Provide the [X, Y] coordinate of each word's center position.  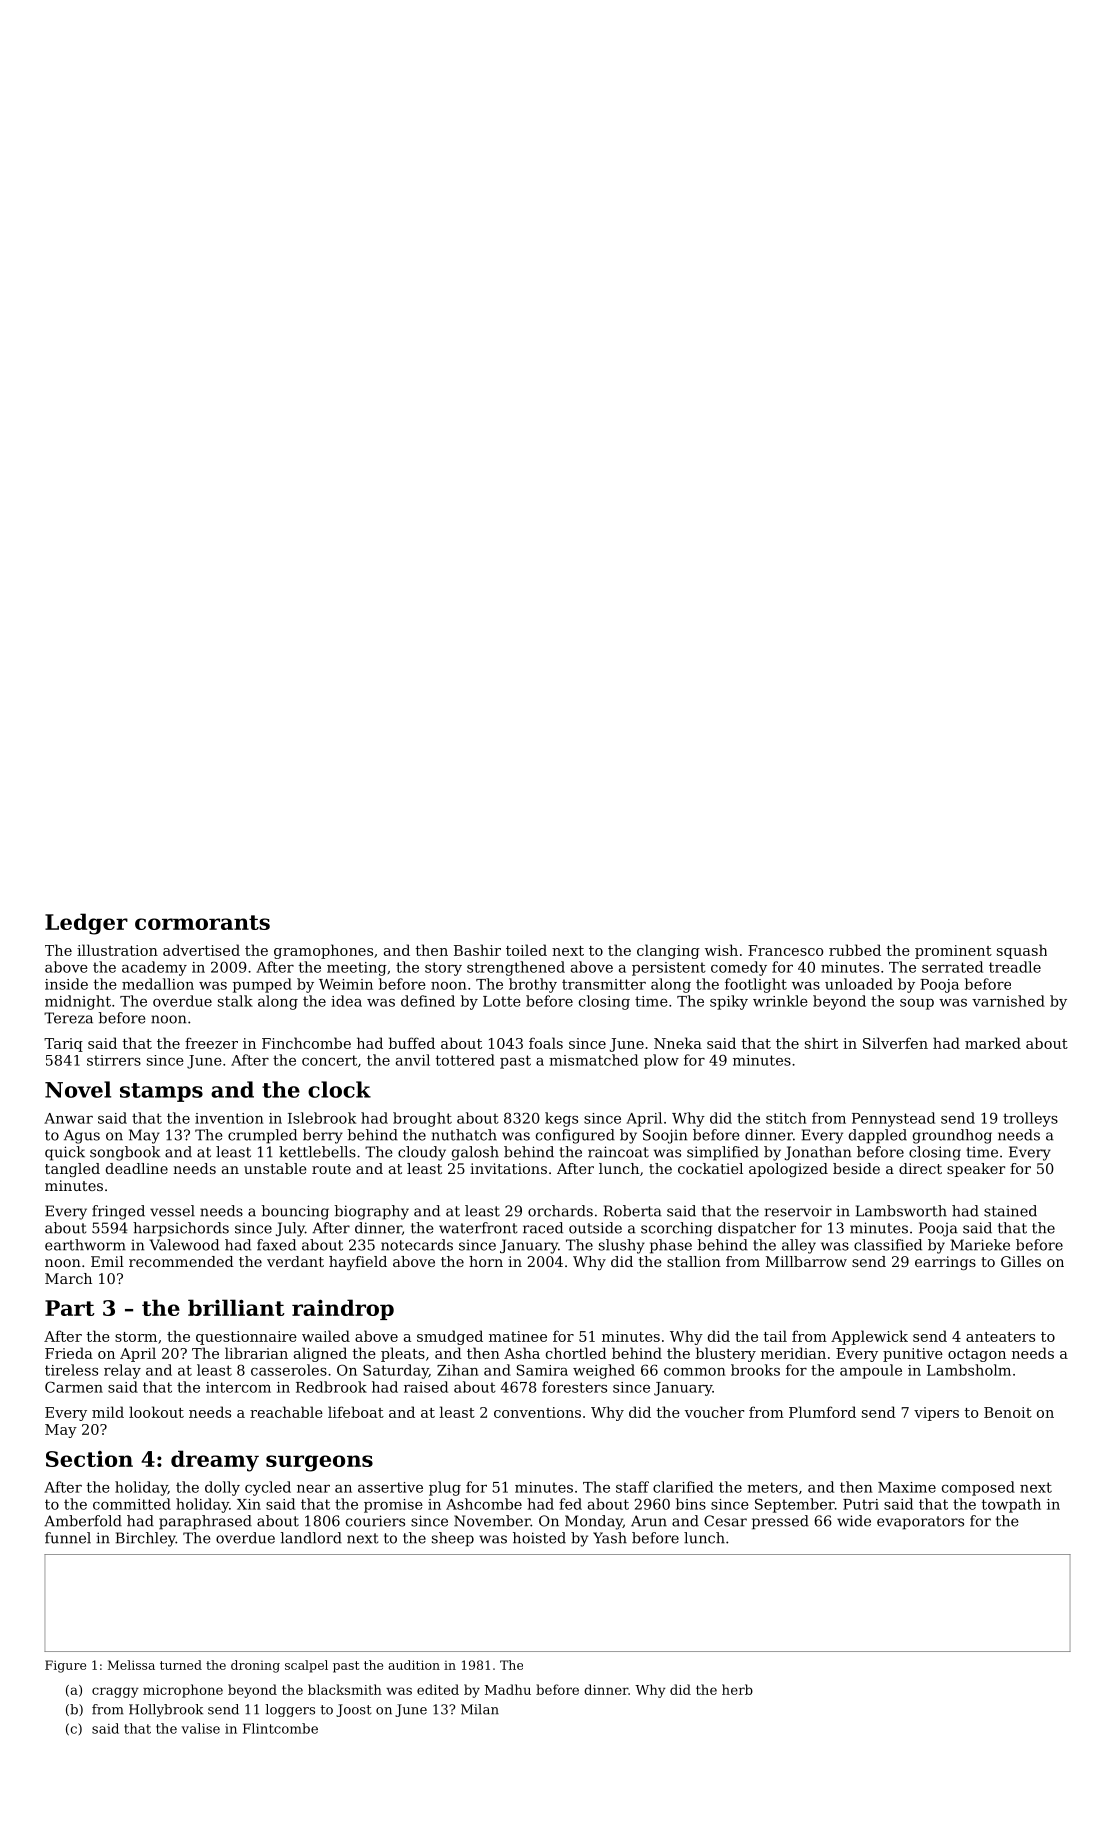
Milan [480, 1709]
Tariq [63, 1045]
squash [1022, 951]
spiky [729, 1002]
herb [737, 1689]
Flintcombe [280, 1728]
